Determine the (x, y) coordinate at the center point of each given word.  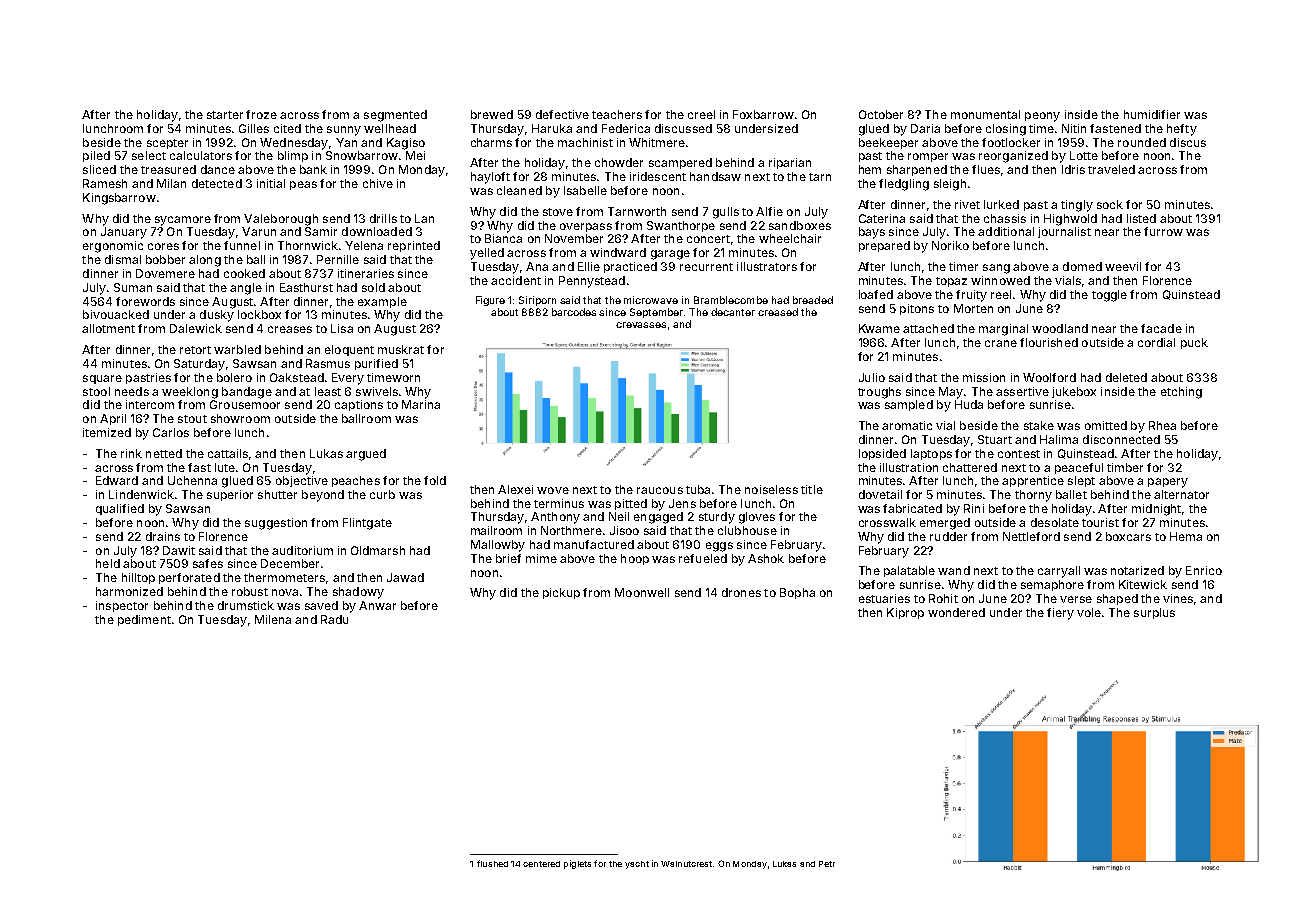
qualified (120, 509)
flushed (492, 863)
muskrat (401, 349)
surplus (1154, 613)
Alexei (515, 489)
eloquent (349, 350)
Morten (973, 308)
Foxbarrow (763, 114)
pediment (144, 620)
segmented (395, 116)
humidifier (1152, 114)
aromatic (907, 425)
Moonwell (642, 592)
